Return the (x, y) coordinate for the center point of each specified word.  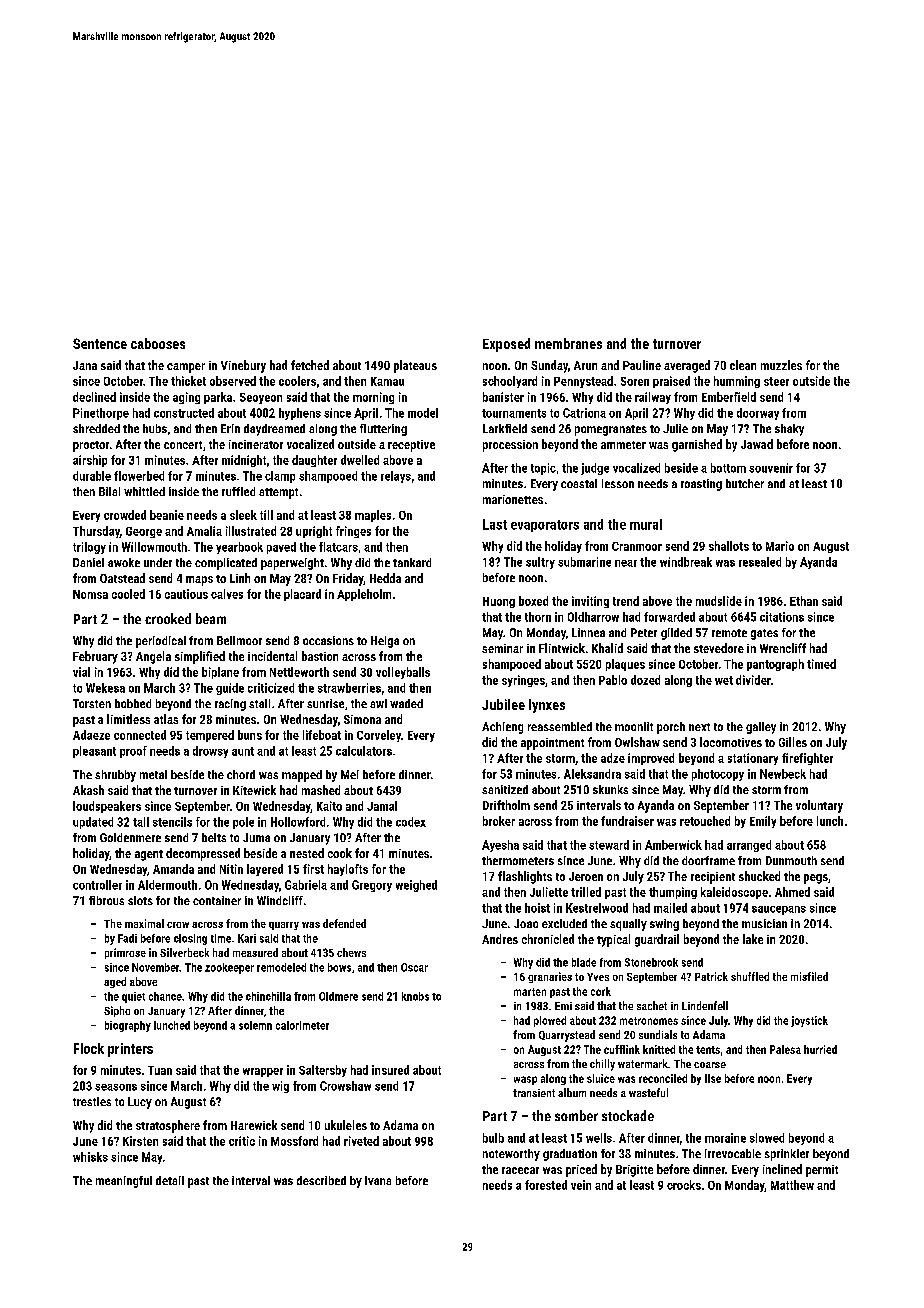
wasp (525, 1080)
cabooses (158, 343)
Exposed (506, 345)
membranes (568, 343)
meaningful (124, 1182)
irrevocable (733, 1153)
